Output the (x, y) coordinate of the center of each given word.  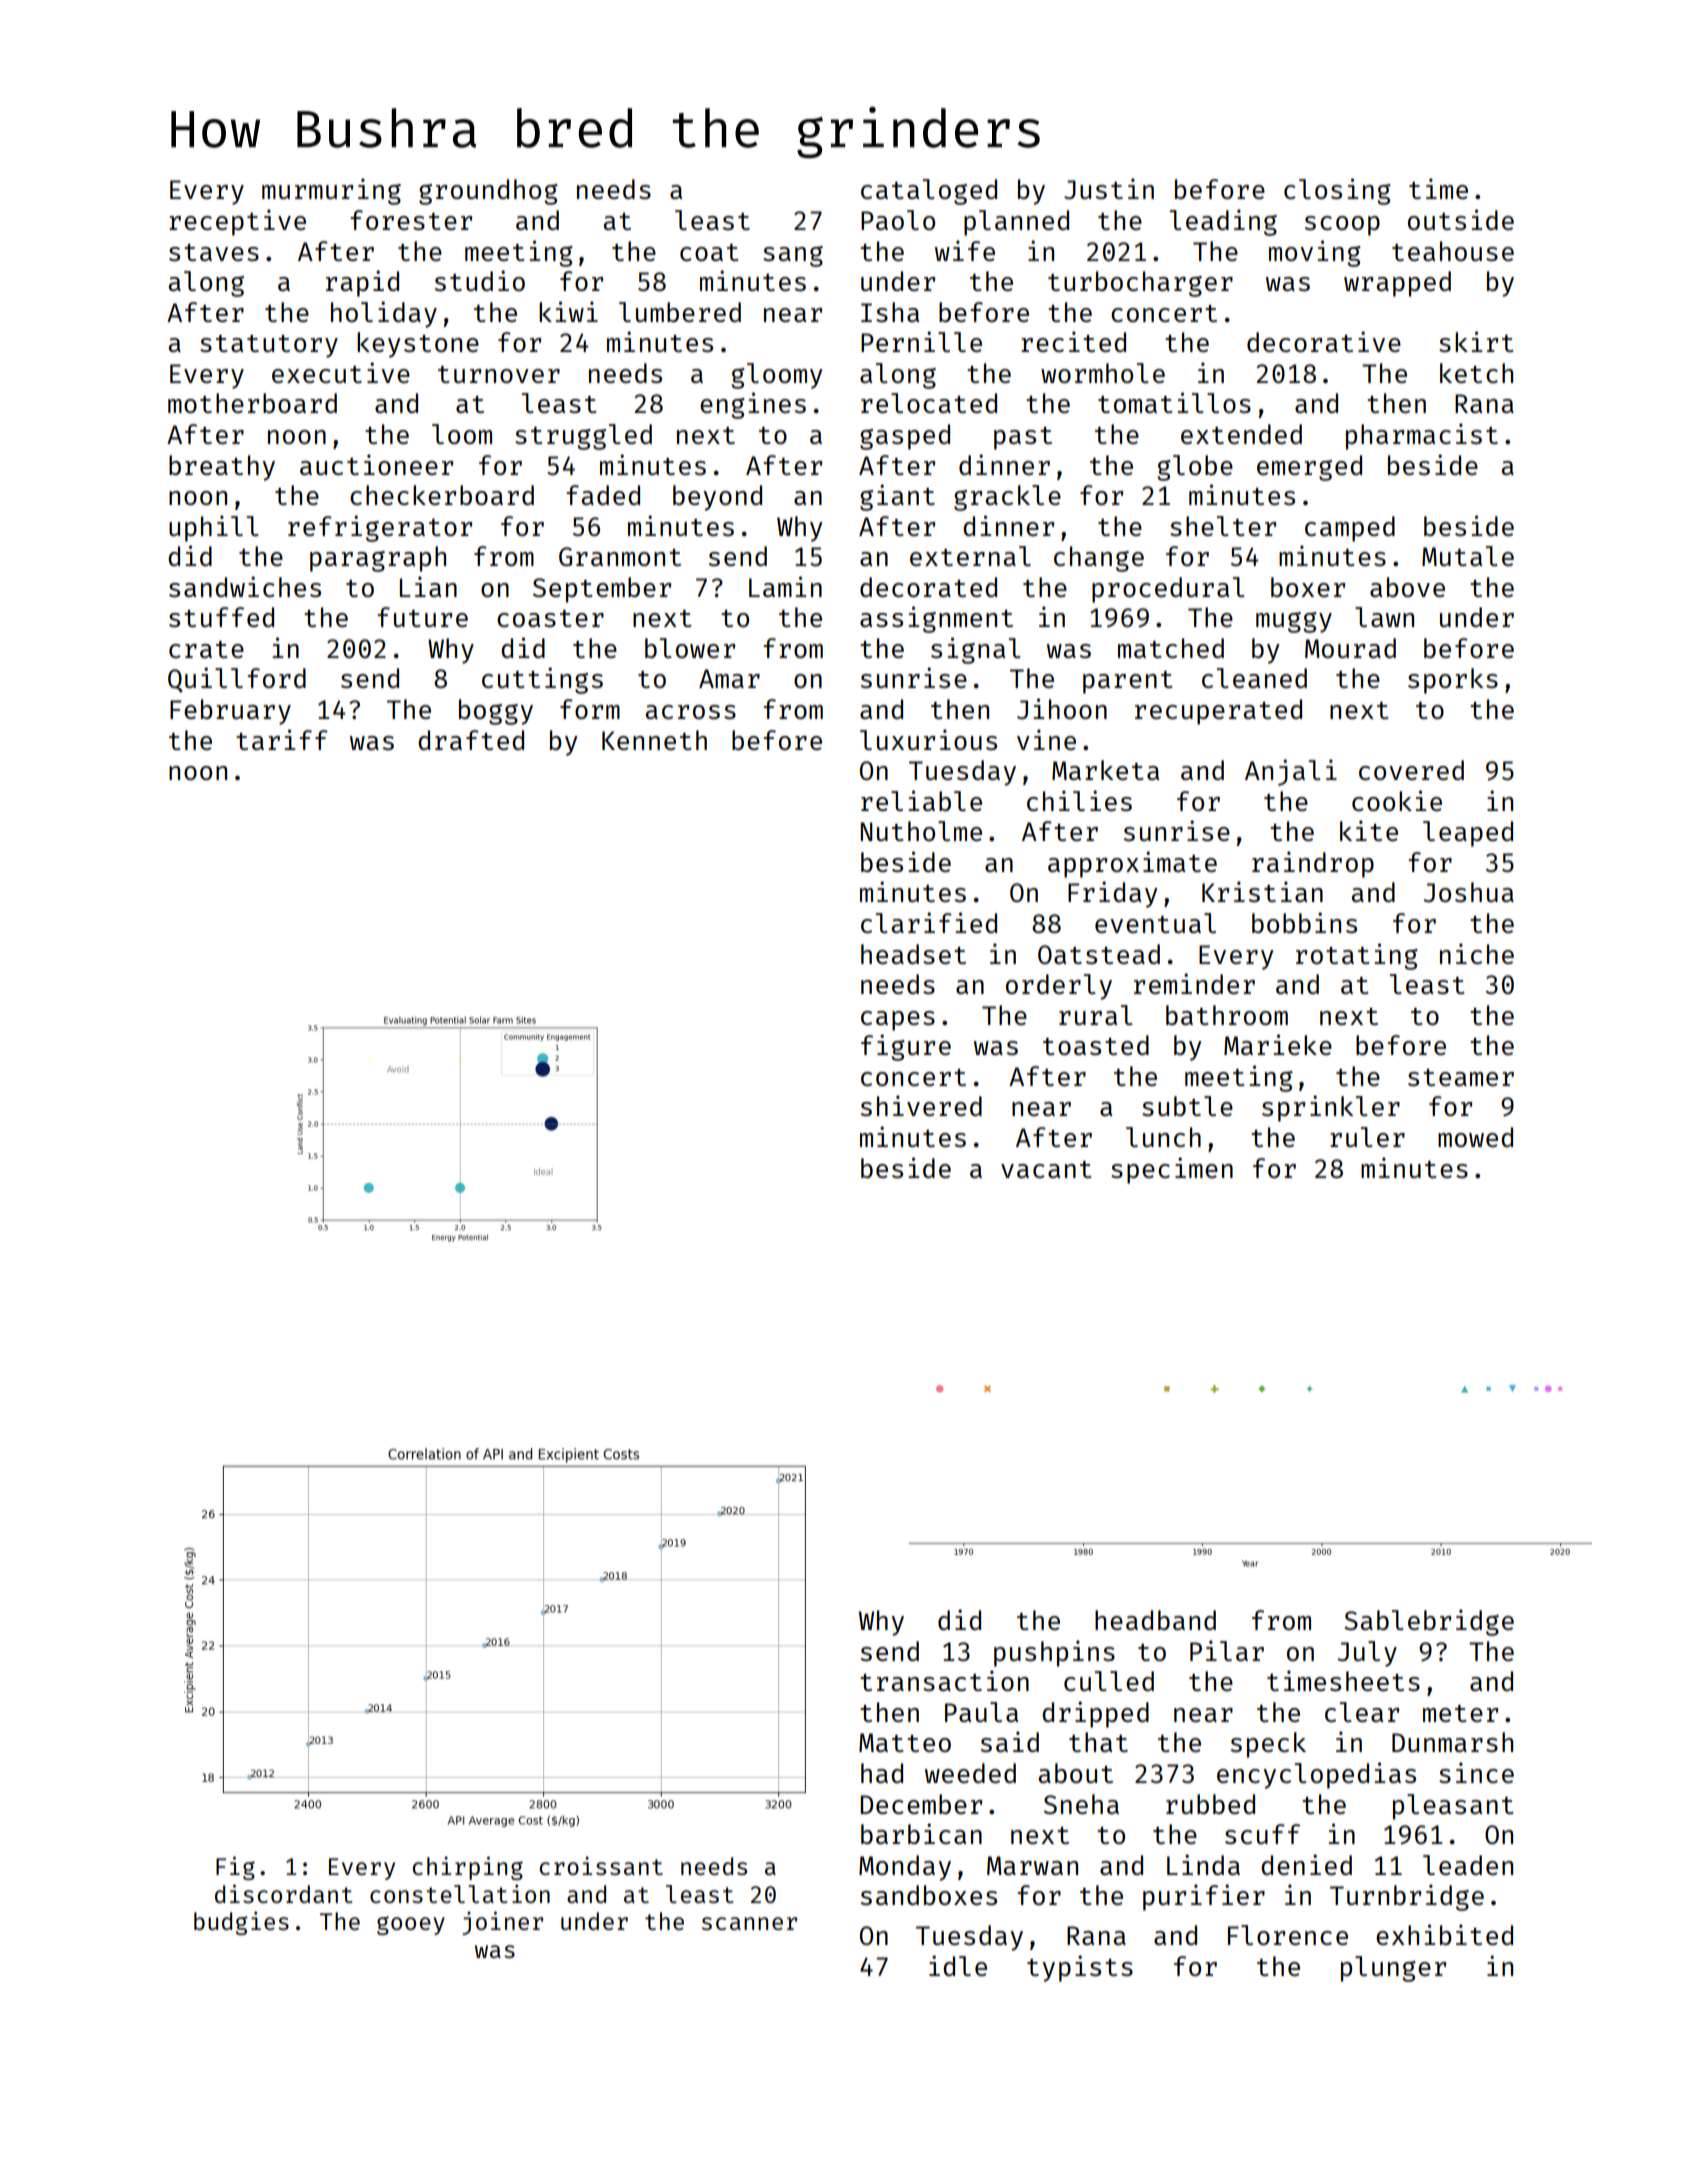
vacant (1046, 1169)
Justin (1109, 188)
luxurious (928, 739)
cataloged (929, 192)
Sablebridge (1429, 1622)
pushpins (1054, 1653)
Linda (1203, 1864)
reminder (1194, 983)
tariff (282, 739)
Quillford (237, 680)
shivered (921, 1105)
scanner (749, 1923)
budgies (241, 1923)
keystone (418, 345)
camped (1350, 529)
